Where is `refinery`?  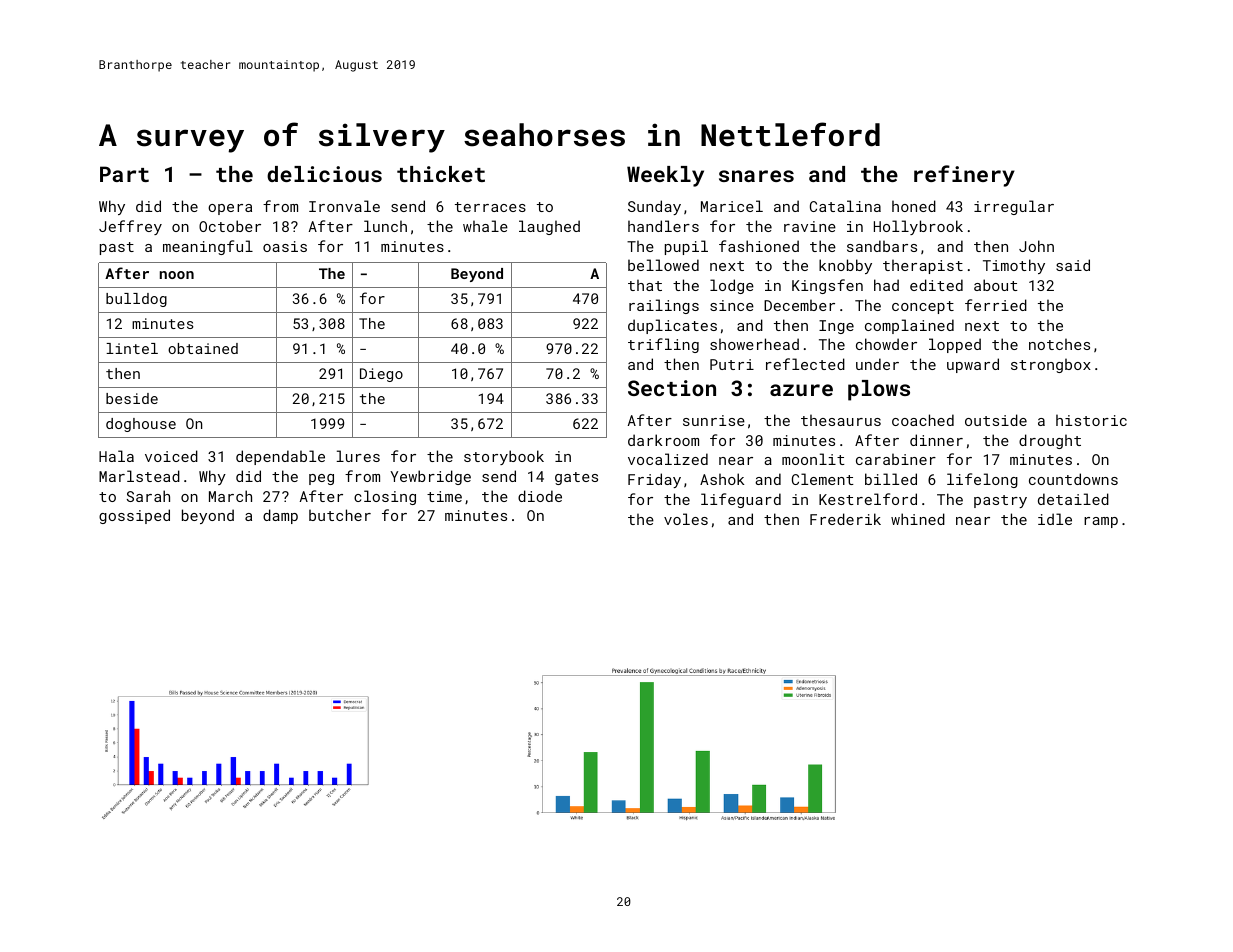 refinery is located at coordinates (964, 176).
